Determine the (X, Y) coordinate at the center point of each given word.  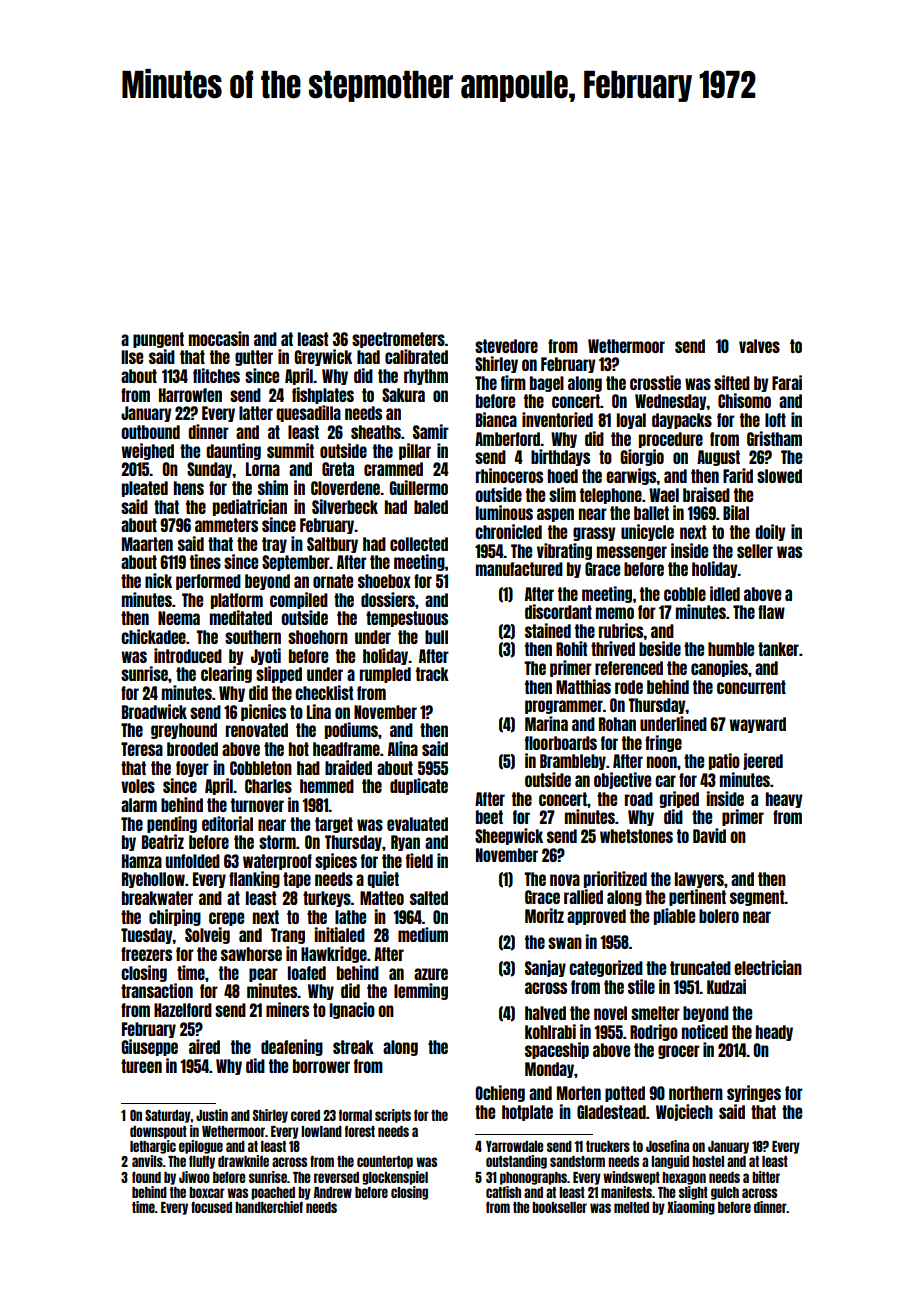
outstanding (516, 1162)
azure (431, 974)
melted (631, 1207)
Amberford (508, 439)
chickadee (153, 636)
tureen (141, 1066)
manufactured (519, 569)
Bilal (736, 512)
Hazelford (183, 1010)
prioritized (615, 879)
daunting (233, 451)
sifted (732, 382)
